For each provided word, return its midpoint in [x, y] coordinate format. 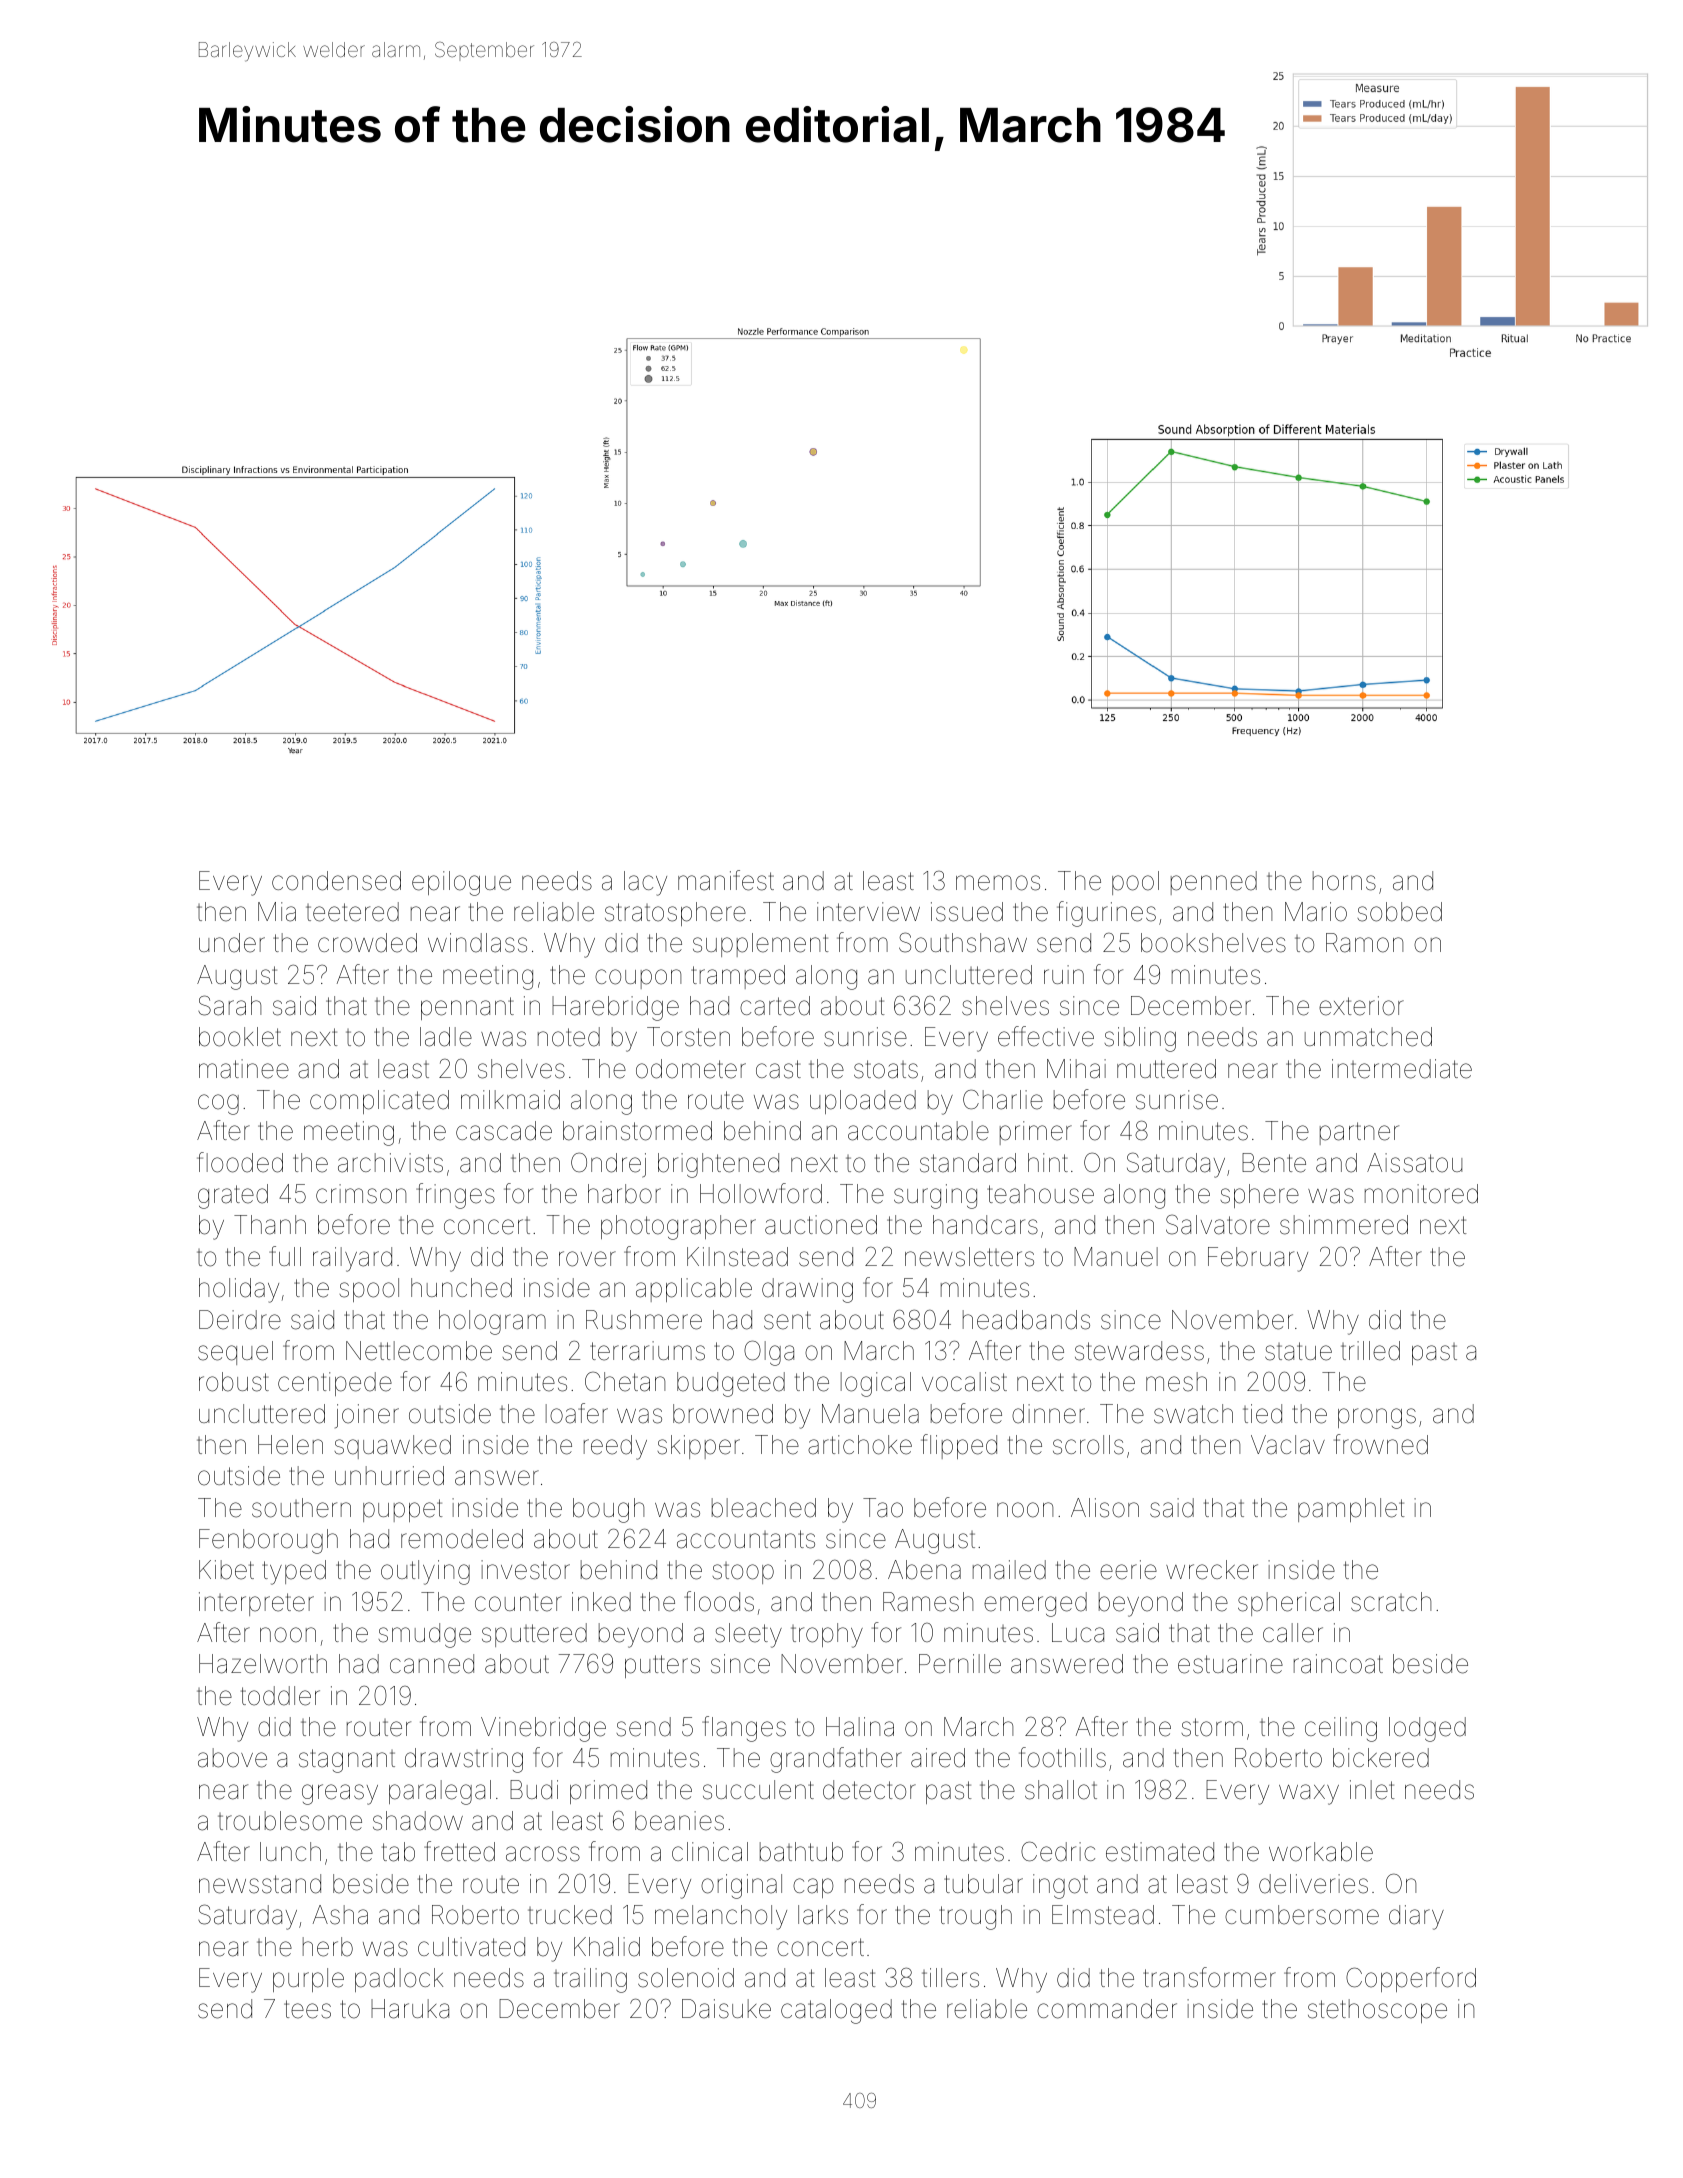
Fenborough [268, 1541]
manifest [726, 880]
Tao [883, 1508]
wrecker [1212, 1570]
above [232, 1758]
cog [218, 1104]
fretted [459, 1851]
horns [1344, 881]
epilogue [461, 883]
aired [938, 1758]
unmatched [1368, 1037]
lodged [1427, 1729]
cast [778, 1069]
